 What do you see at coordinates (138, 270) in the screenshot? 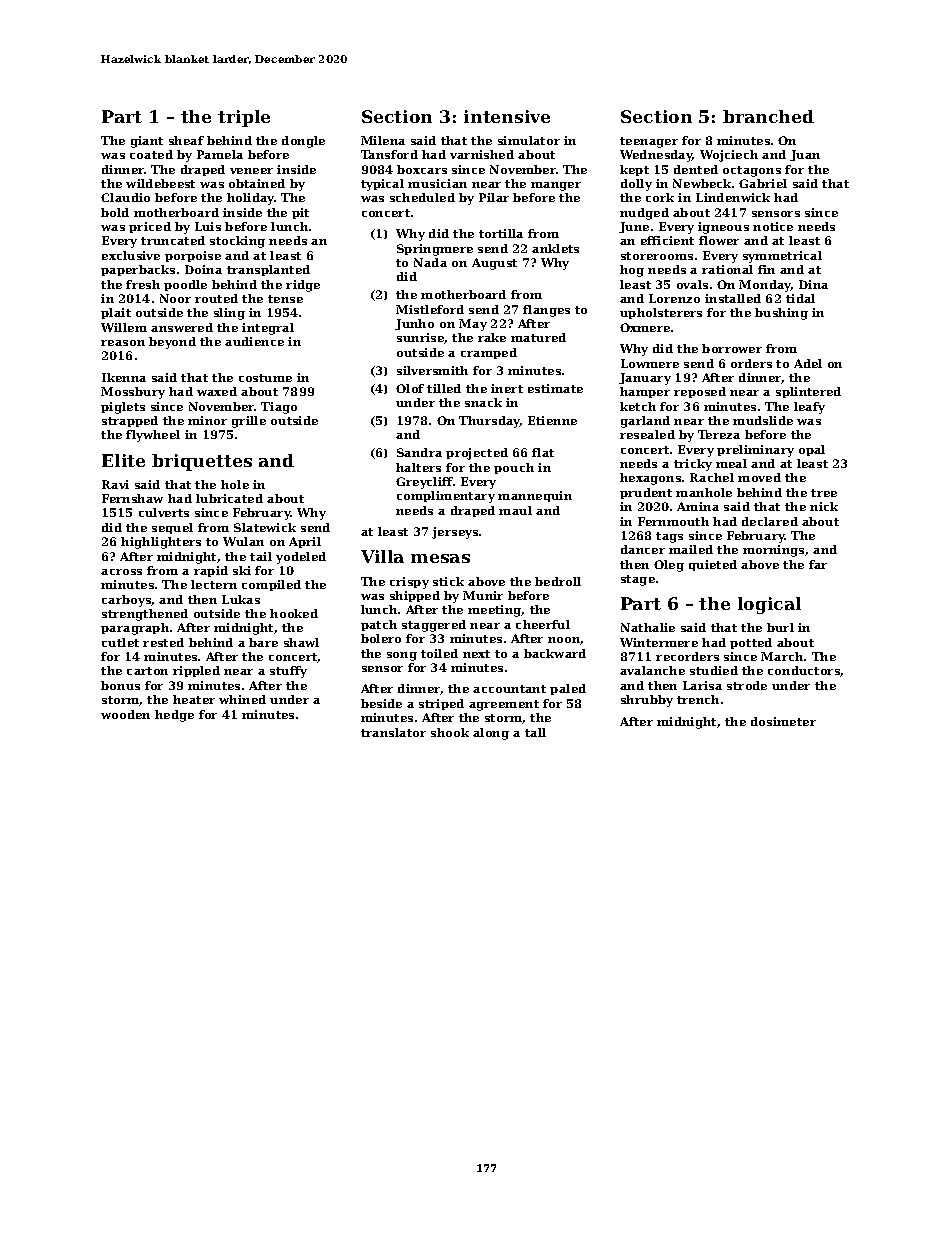
I see `paperbacks` at bounding box center [138, 270].
